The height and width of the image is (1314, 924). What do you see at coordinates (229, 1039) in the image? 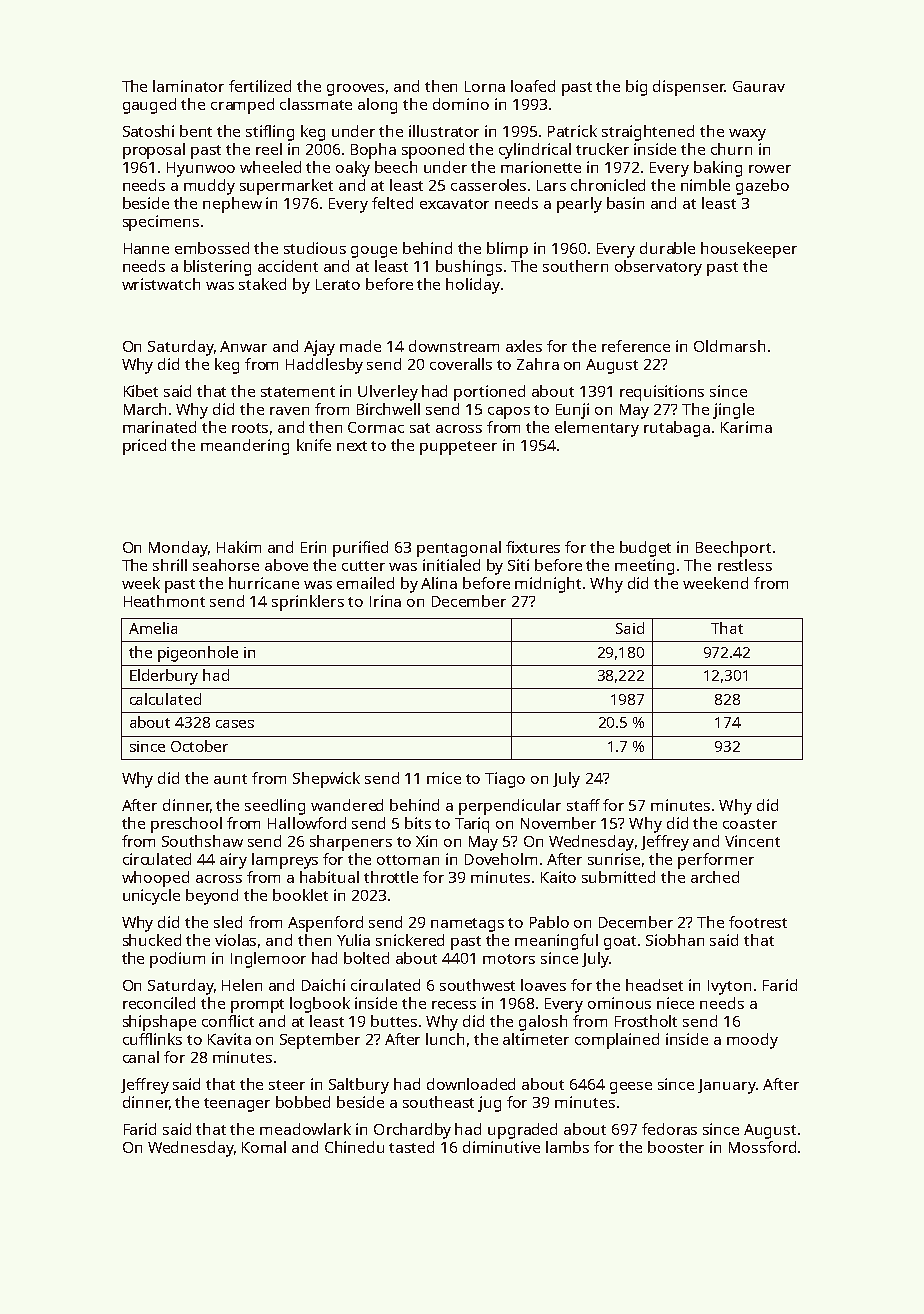
I see `Kavita` at bounding box center [229, 1039].
